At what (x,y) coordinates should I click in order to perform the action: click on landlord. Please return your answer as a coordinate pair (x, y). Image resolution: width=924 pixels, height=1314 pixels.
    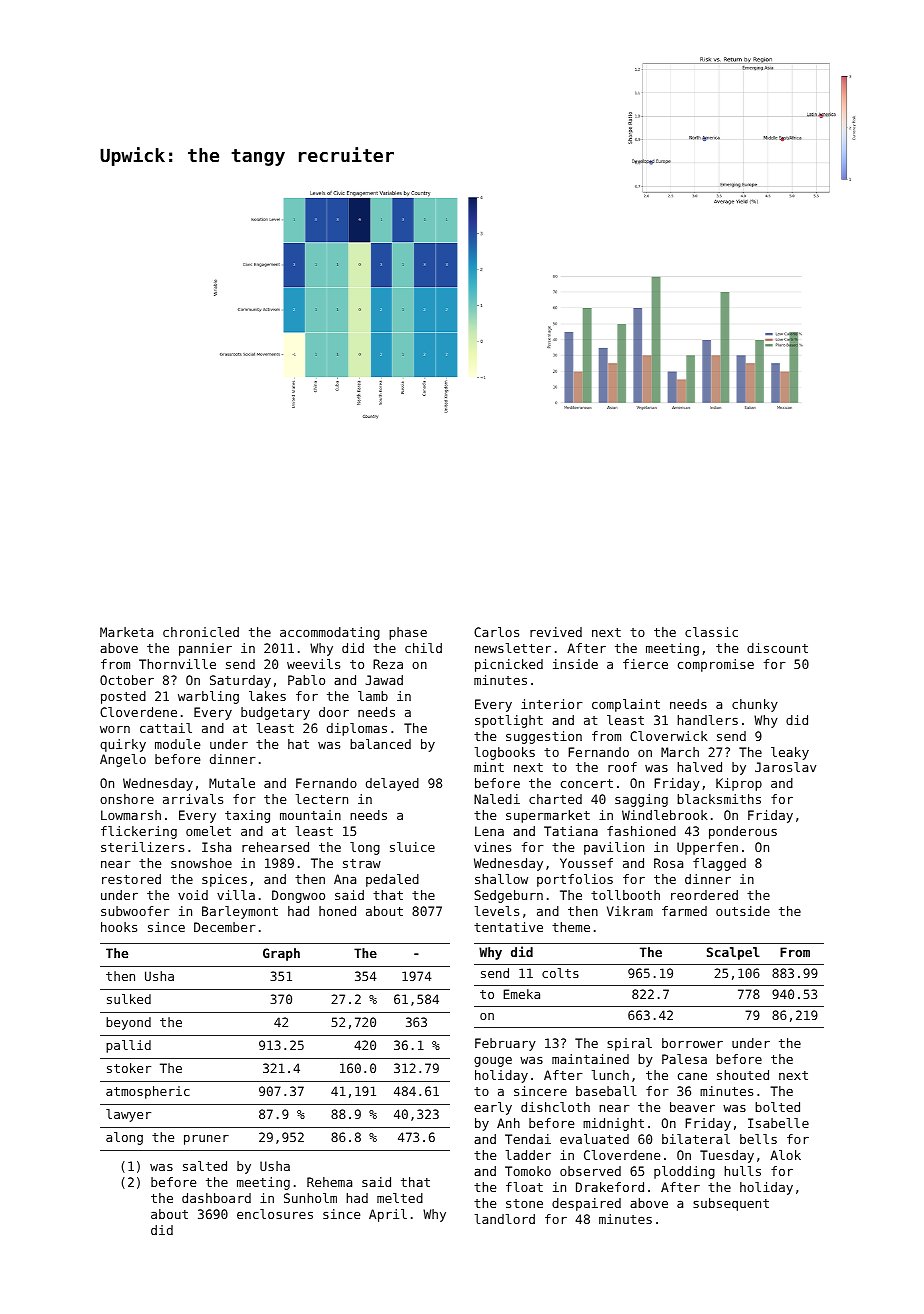
    Looking at the image, I should click on (505, 1219).
